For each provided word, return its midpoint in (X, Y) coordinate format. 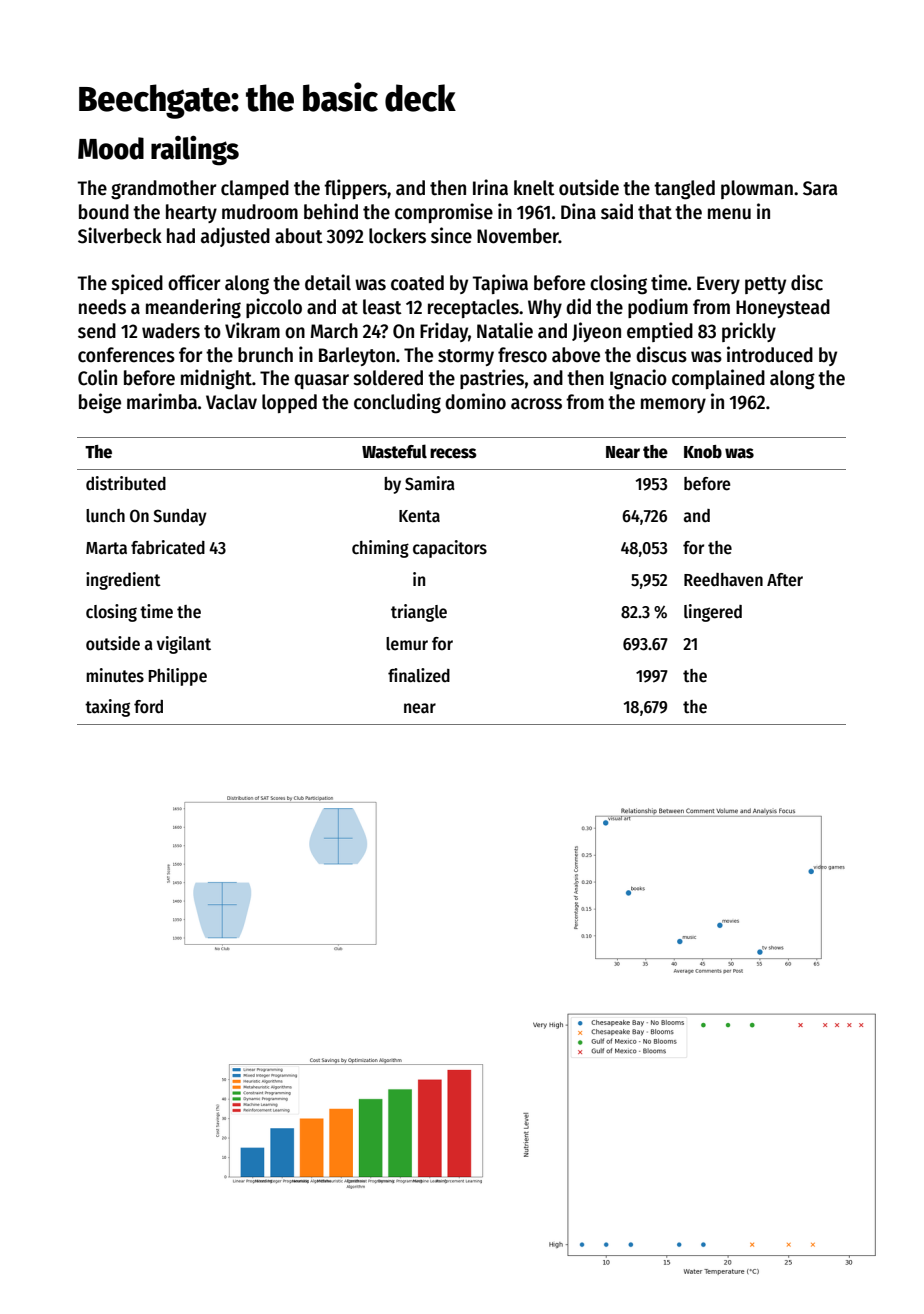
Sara (820, 188)
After (785, 580)
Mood (111, 148)
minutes (115, 675)
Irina (490, 187)
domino (475, 401)
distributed (126, 483)
